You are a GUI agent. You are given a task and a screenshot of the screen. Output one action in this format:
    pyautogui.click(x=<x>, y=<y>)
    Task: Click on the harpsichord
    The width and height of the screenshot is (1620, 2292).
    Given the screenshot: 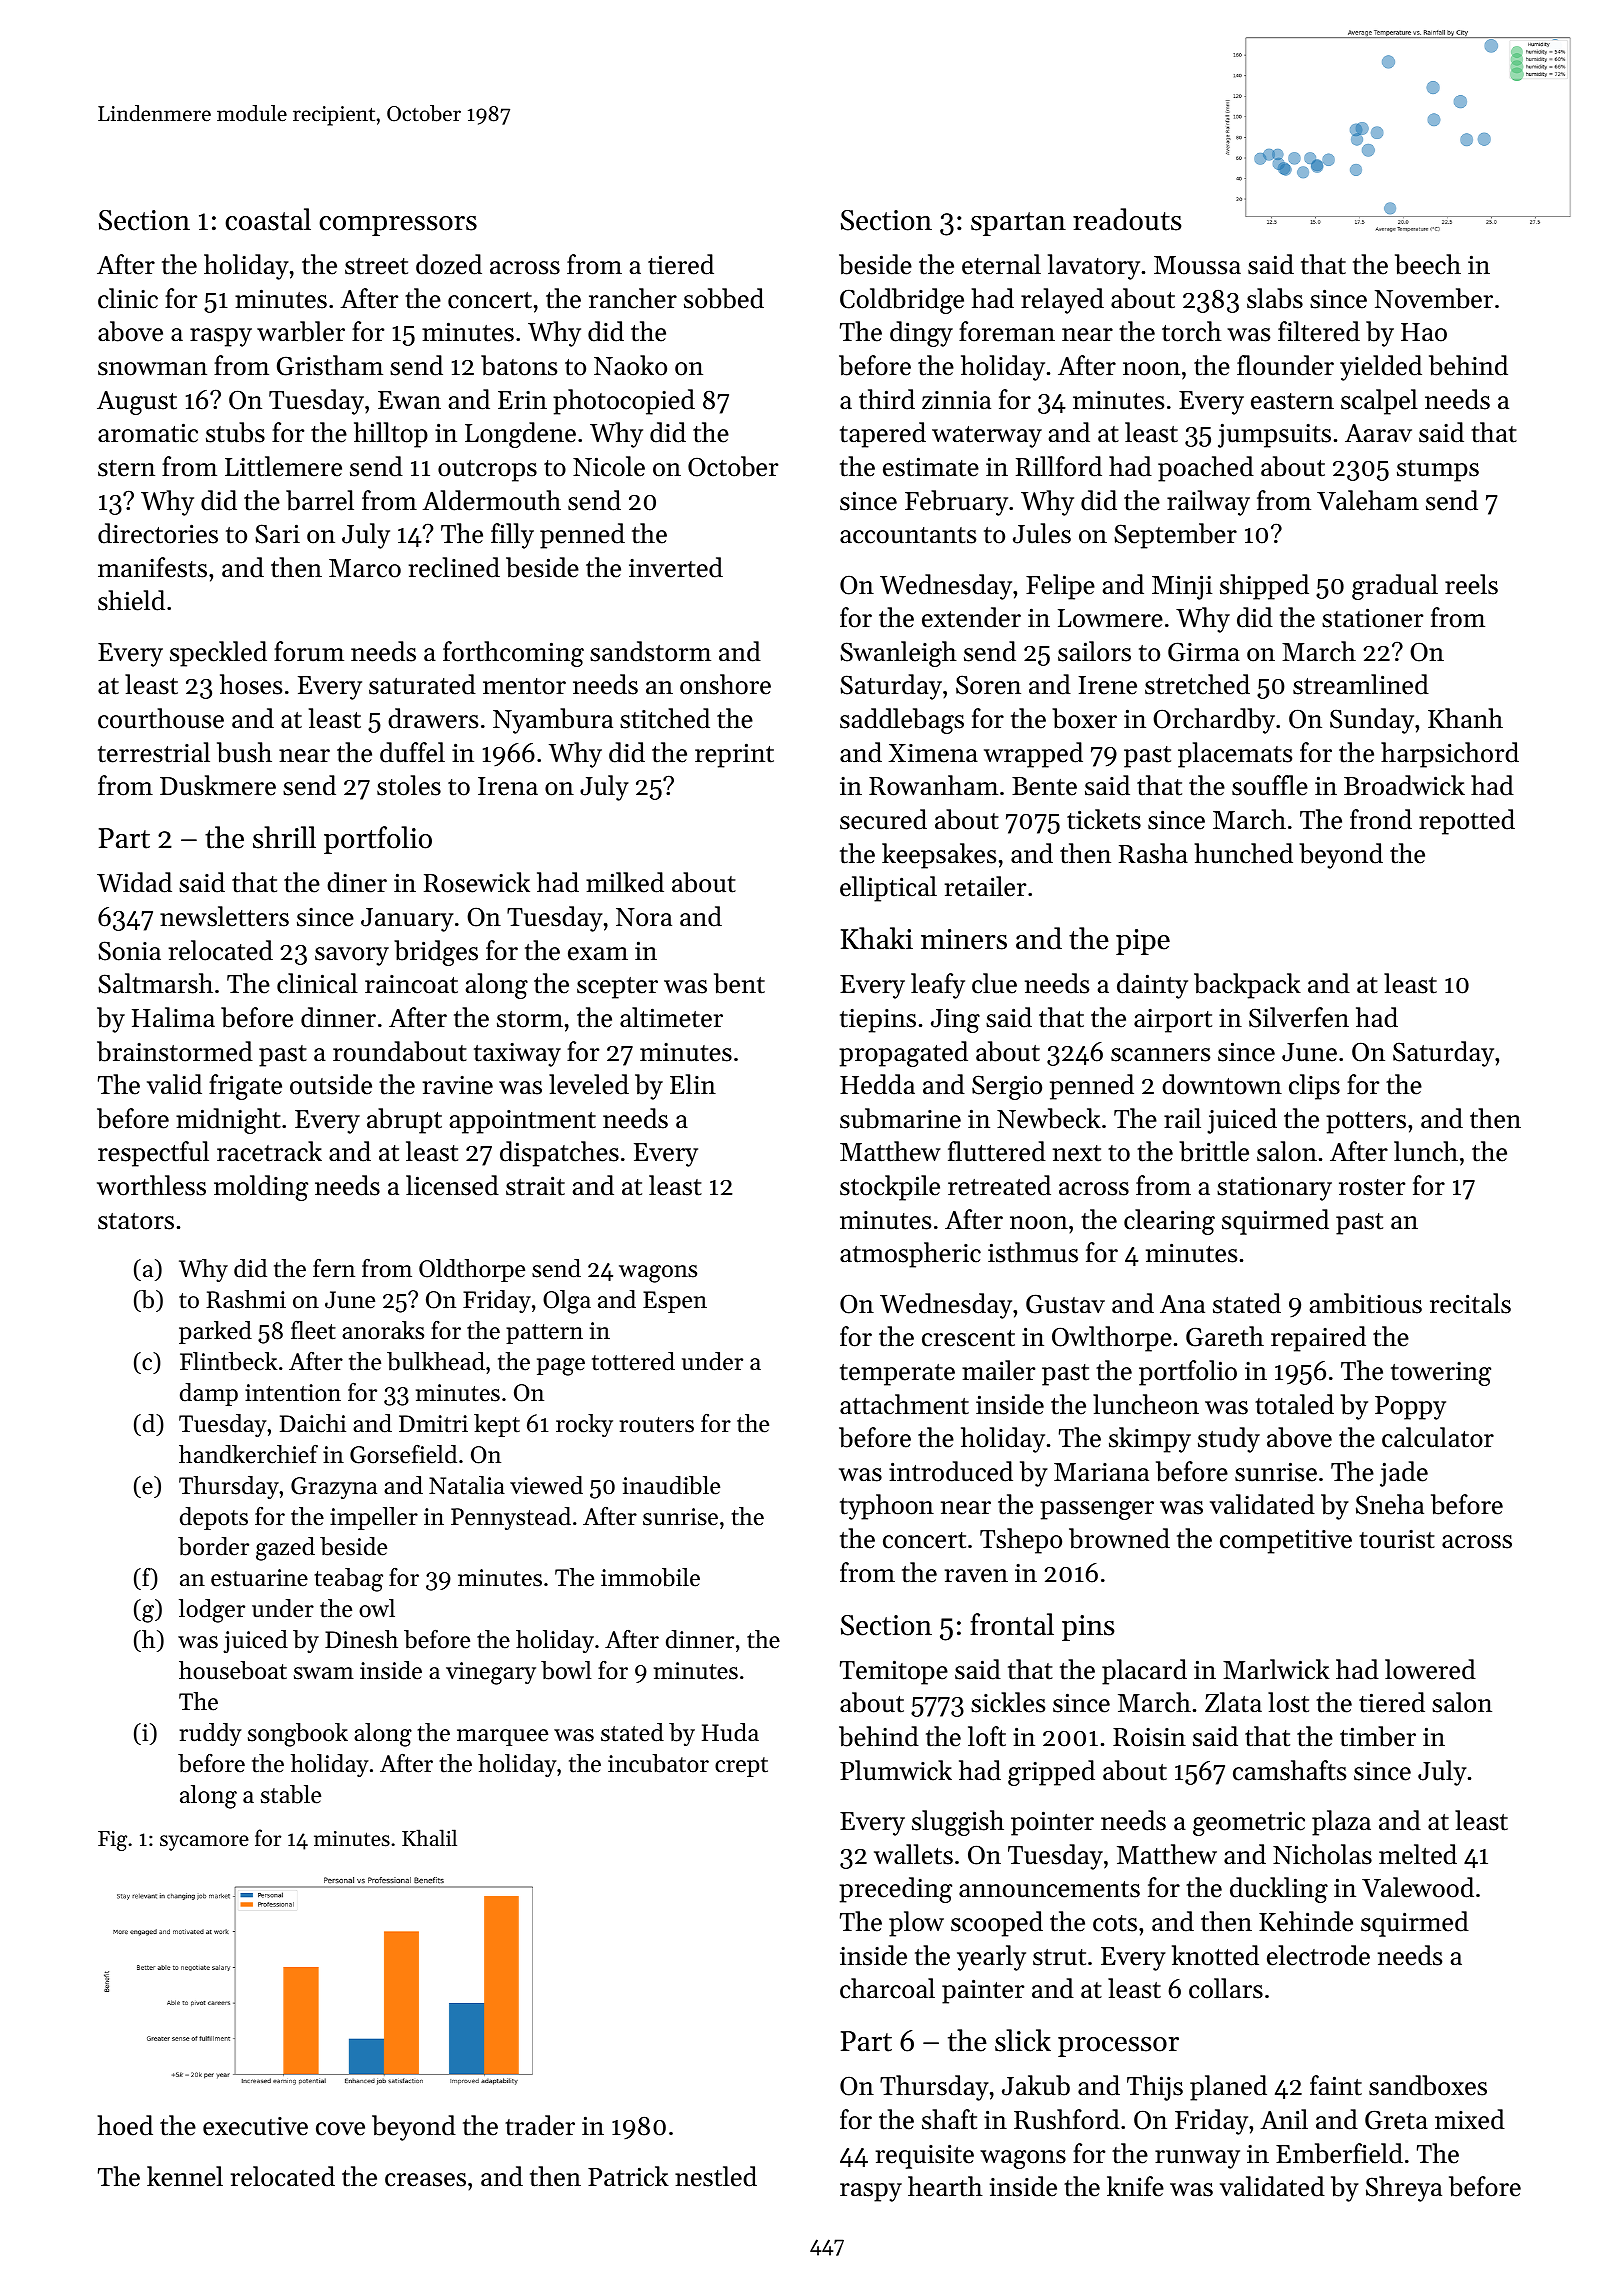 What is the action you would take?
    pyautogui.click(x=1450, y=755)
